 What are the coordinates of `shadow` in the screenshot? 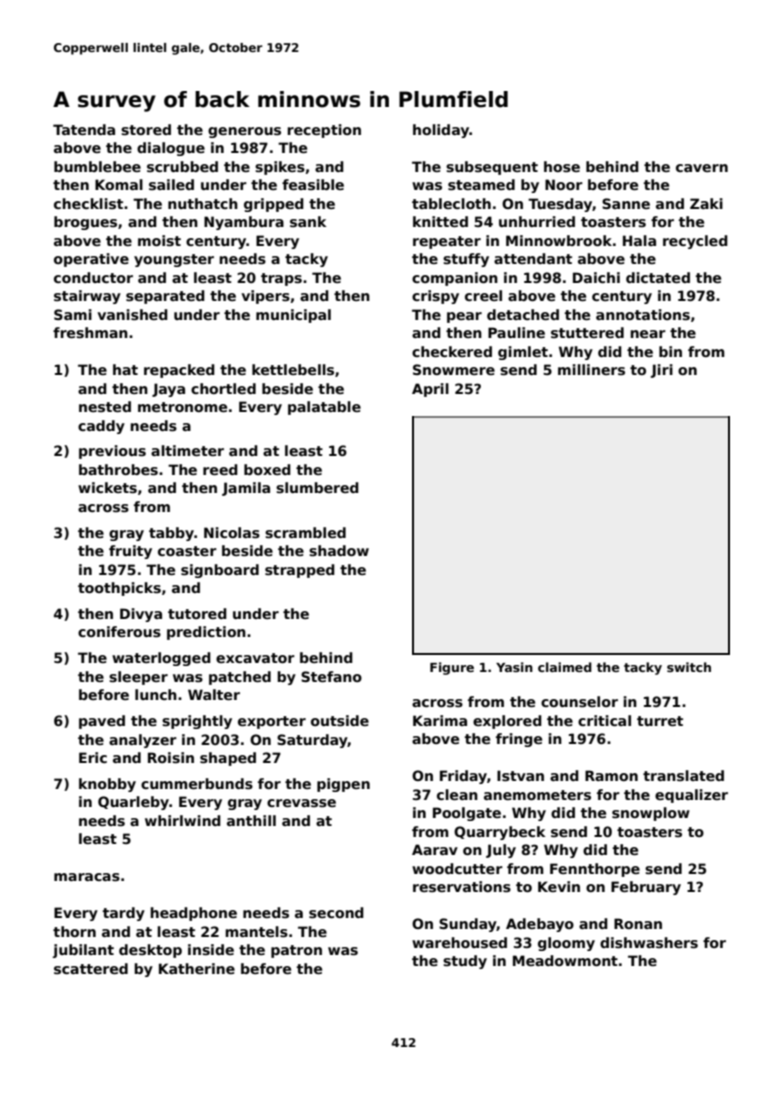 It's located at (339, 550).
